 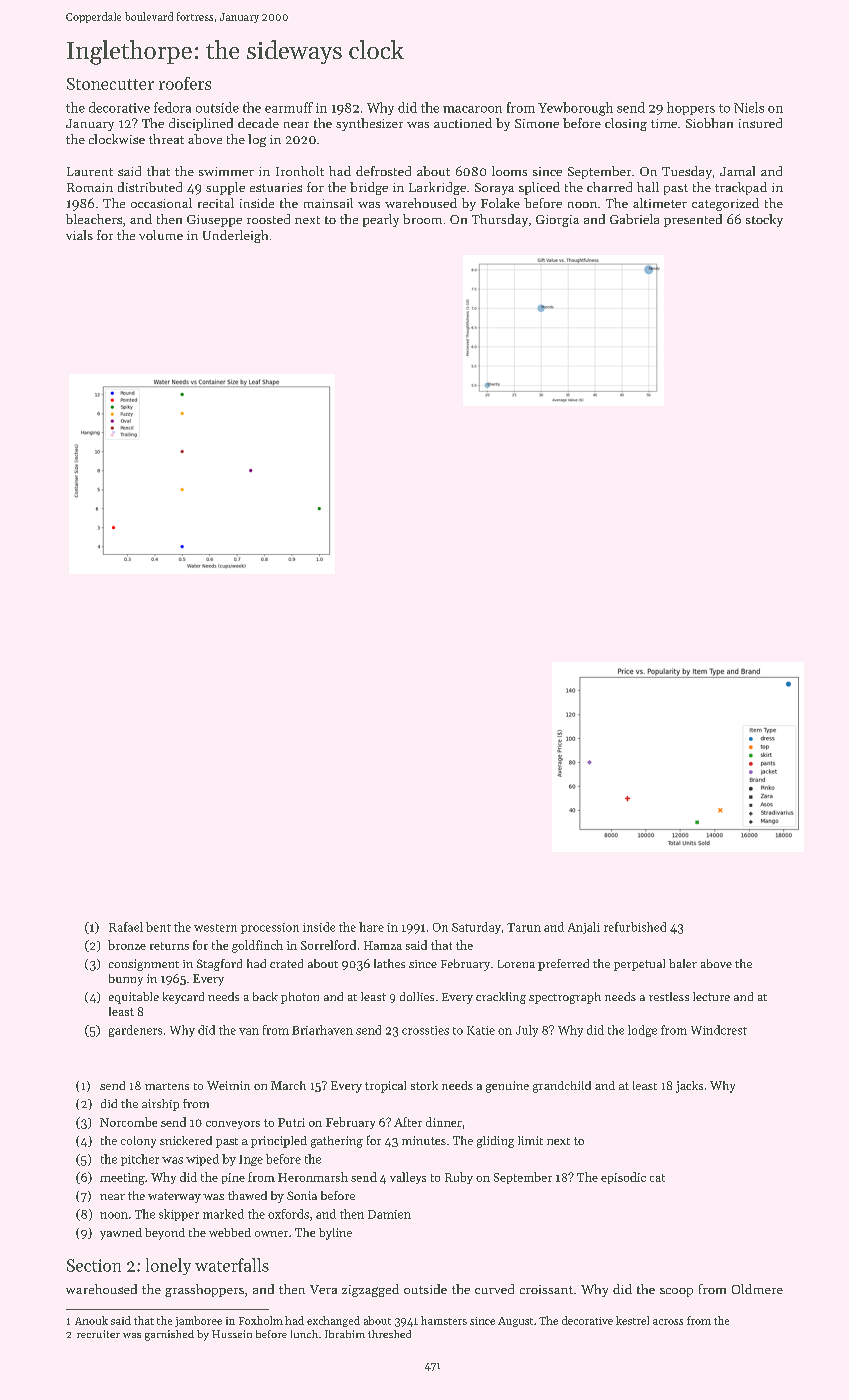 What do you see at coordinates (749, 107) in the image?
I see `Niels` at bounding box center [749, 107].
